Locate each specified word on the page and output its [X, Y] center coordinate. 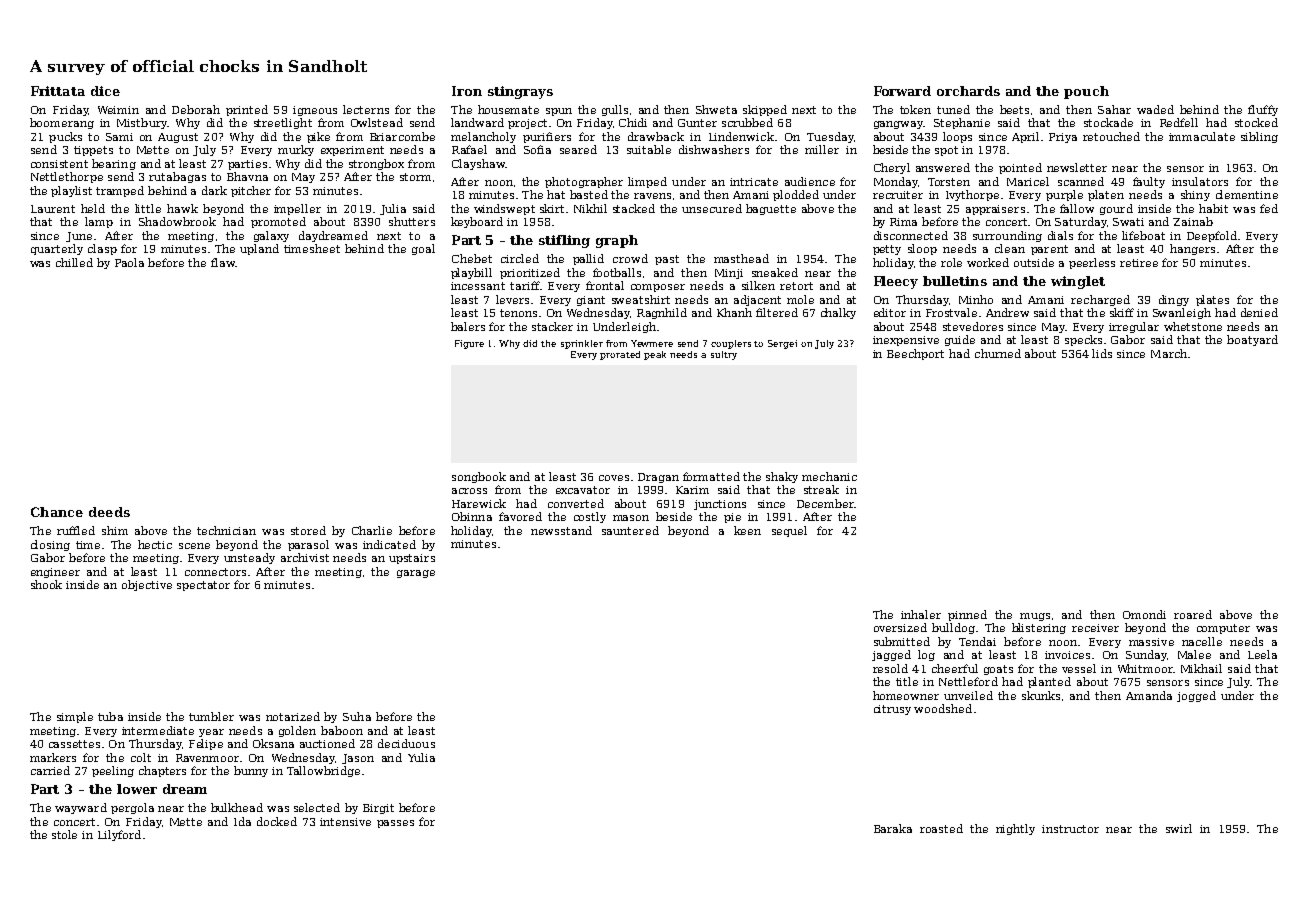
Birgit [378, 809]
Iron [467, 91]
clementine [1247, 194]
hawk [182, 208]
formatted [711, 476]
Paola [129, 262]
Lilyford [119, 835]
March [1169, 353]
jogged [1196, 696]
